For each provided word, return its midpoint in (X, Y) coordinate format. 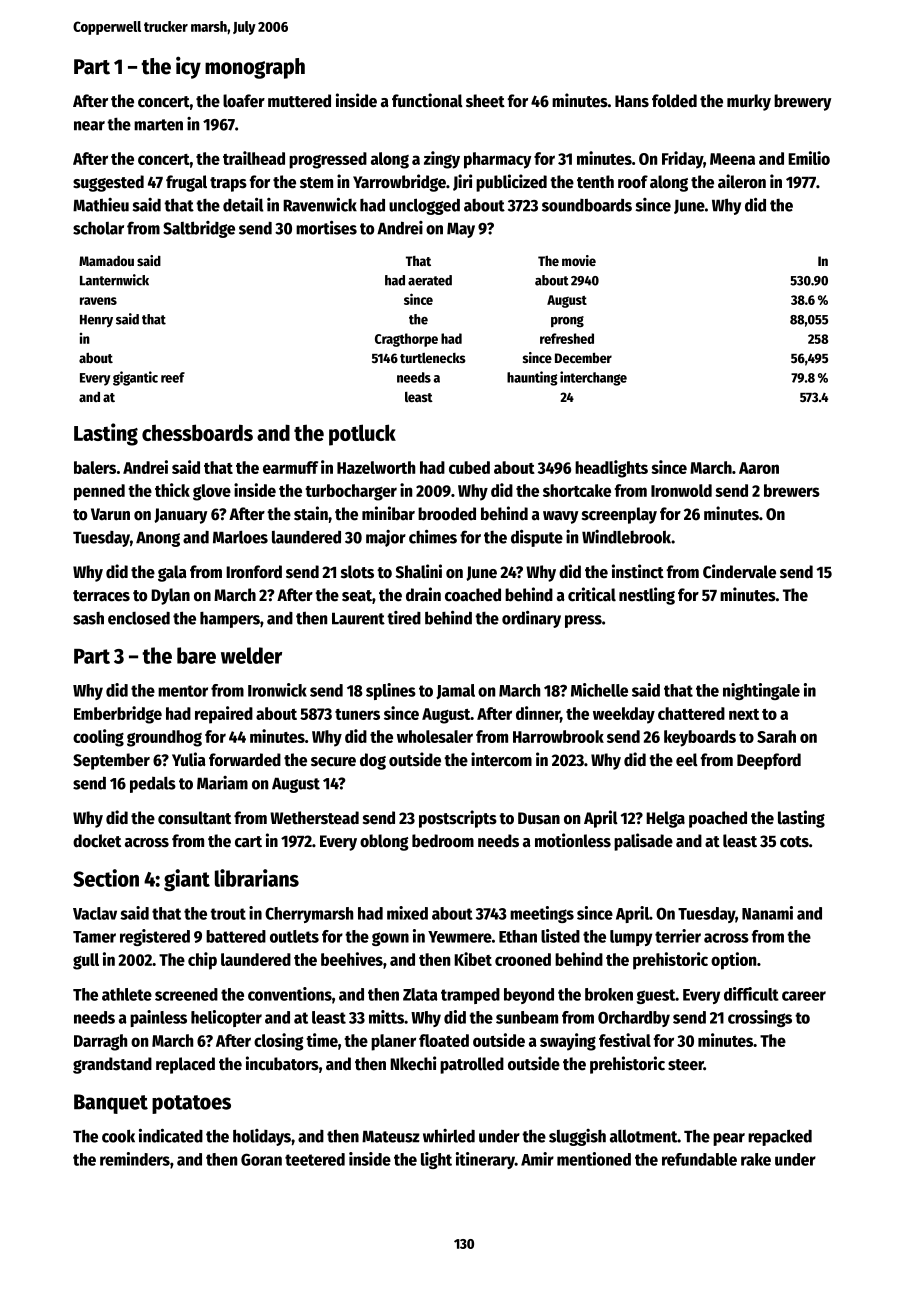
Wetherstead (314, 818)
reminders (135, 1159)
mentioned (594, 1159)
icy (188, 67)
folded (674, 101)
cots (794, 842)
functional (427, 100)
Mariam (222, 783)
